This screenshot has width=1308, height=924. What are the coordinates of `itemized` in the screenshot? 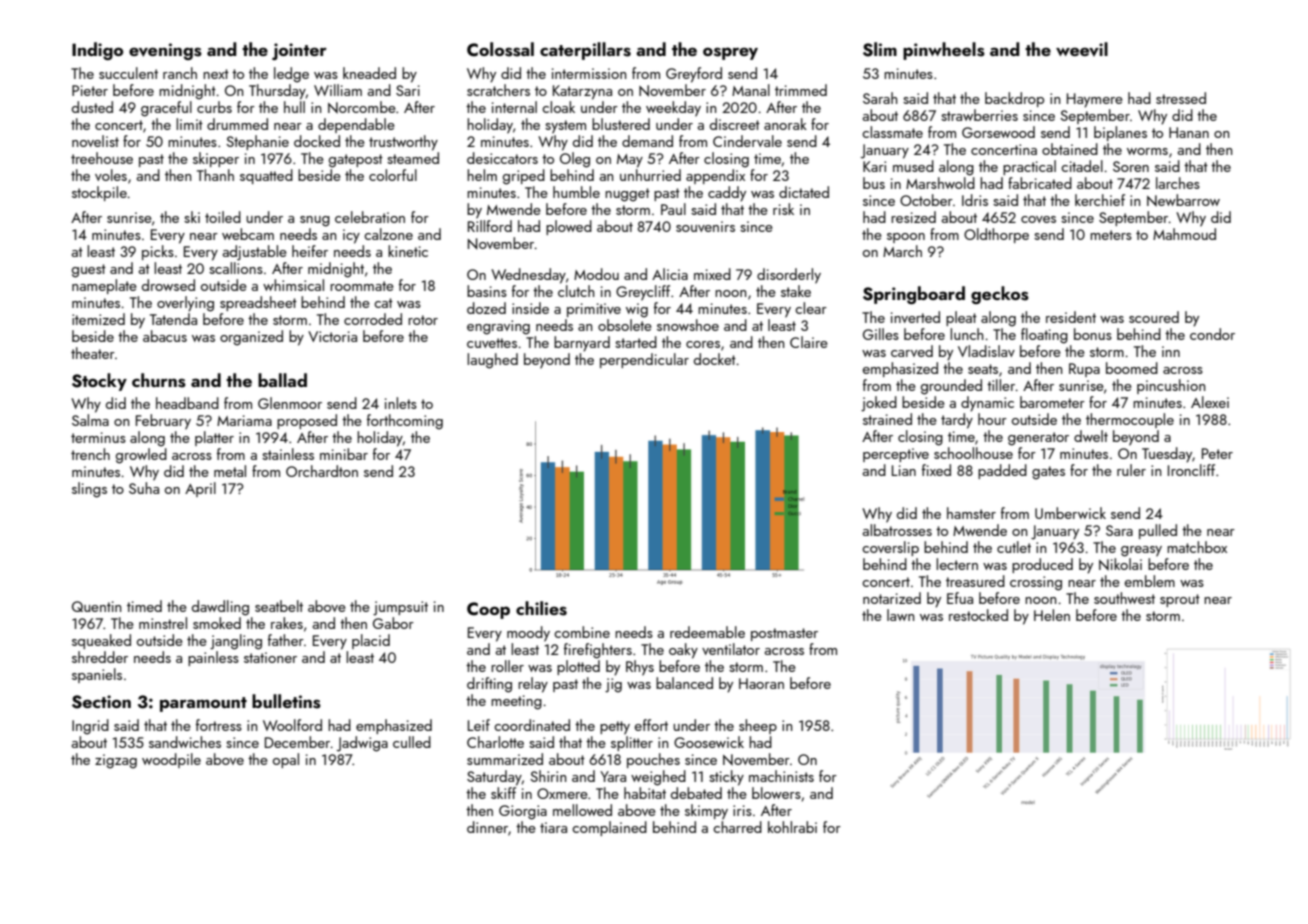 It's located at (98, 319).
